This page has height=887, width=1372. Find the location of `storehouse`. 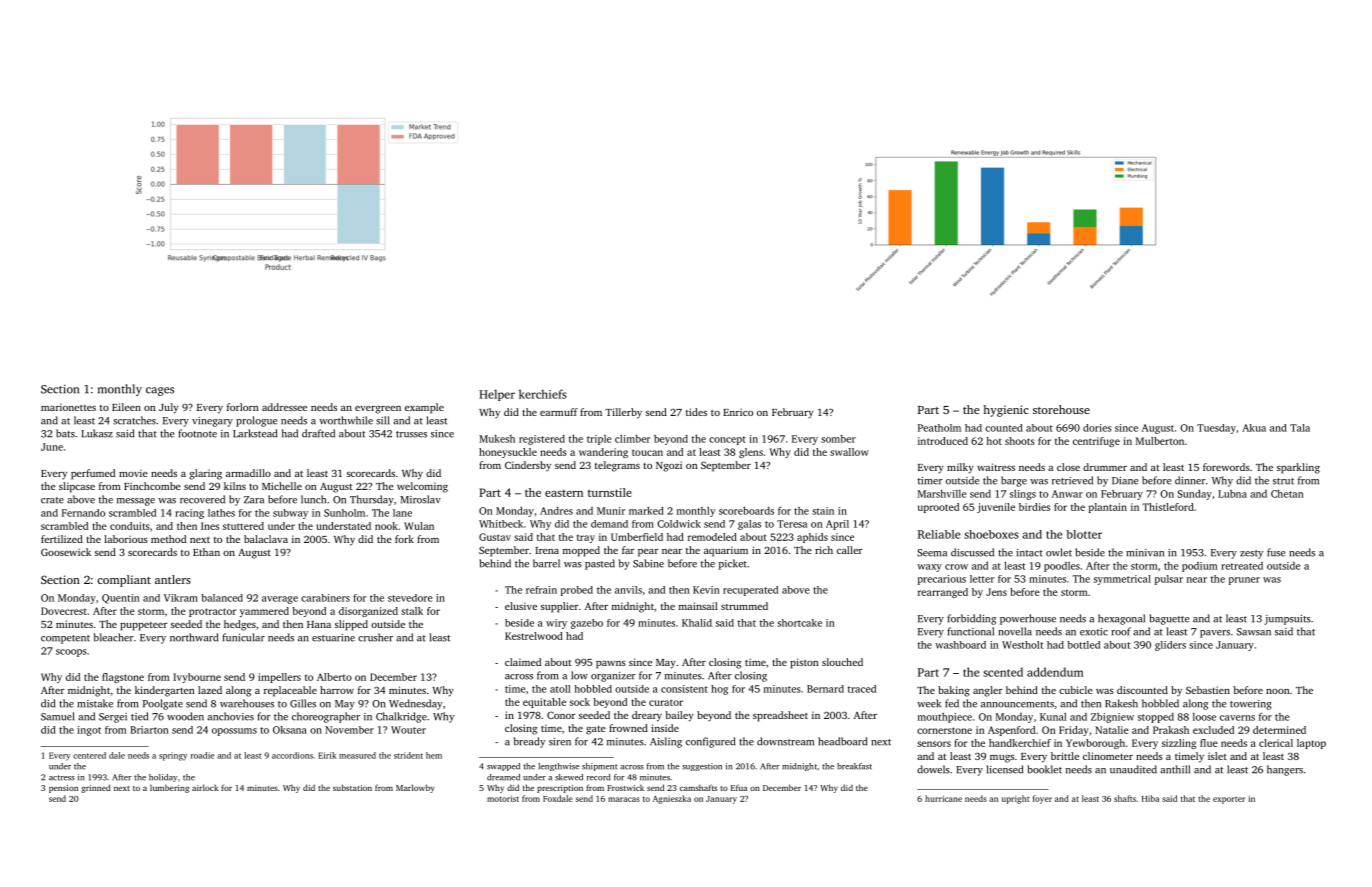

storehouse is located at coordinates (1061, 409).
